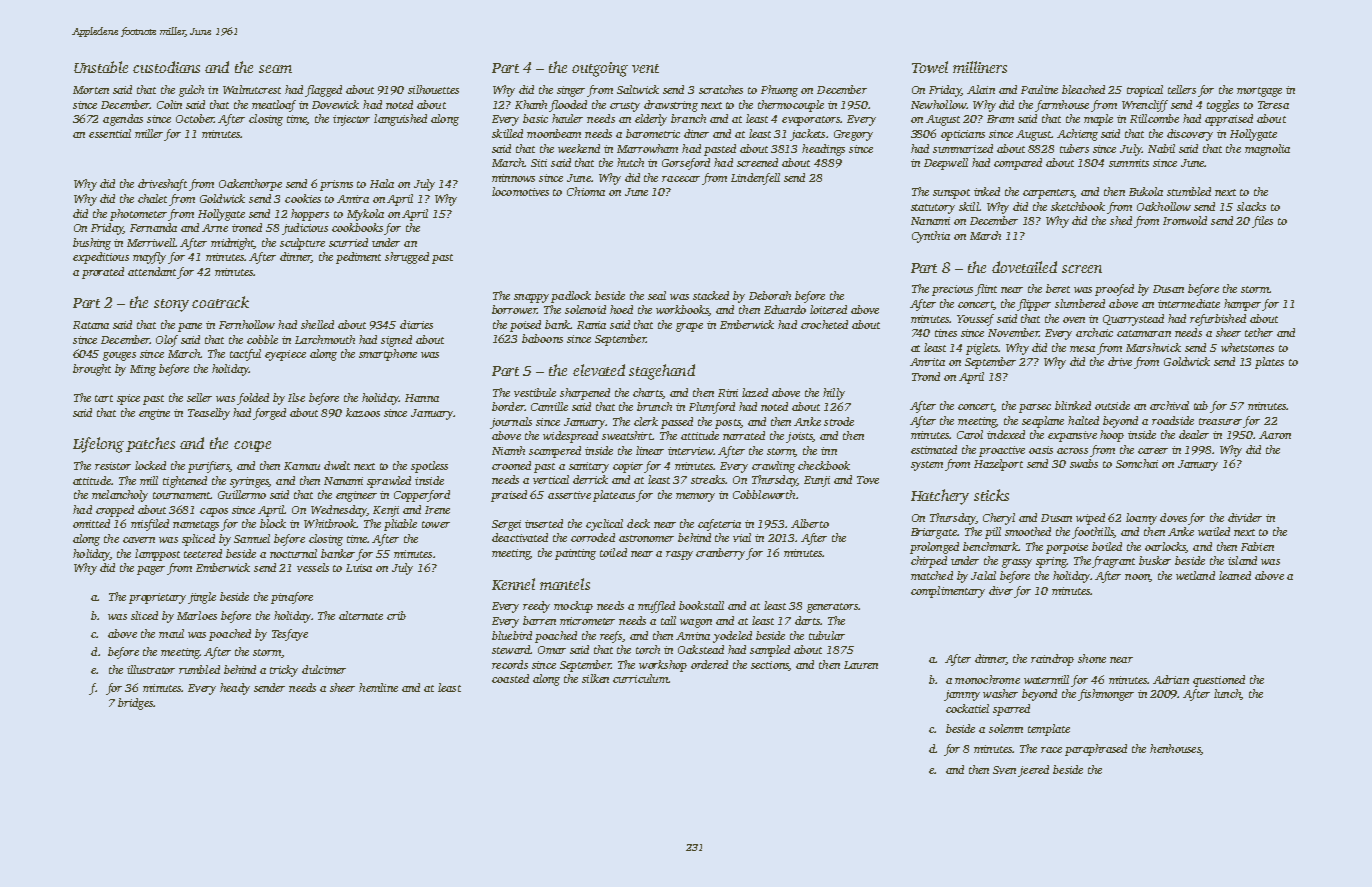 This screenshot has width=1372, height=887. Describe the element at coordinates (1137, 463) in the screenshot. I see `Somchai` at that location.
